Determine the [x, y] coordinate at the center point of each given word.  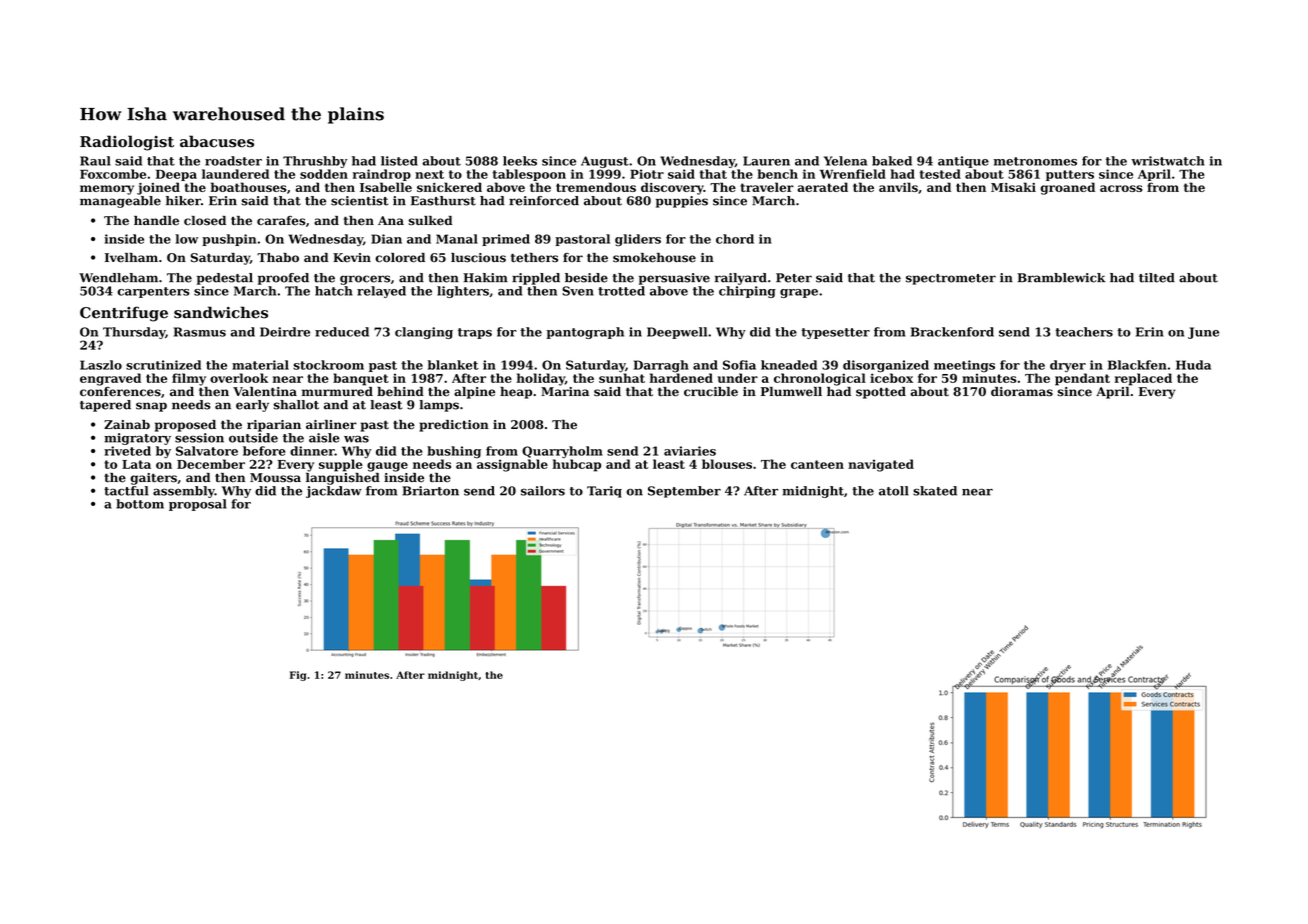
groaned [1067, 188]
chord [735, 239]
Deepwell [677, 333]
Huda [1193, 365]
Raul [95, 161]
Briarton [430, 491]
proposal [198, 505]
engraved [110, 379]
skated [935, 491]
